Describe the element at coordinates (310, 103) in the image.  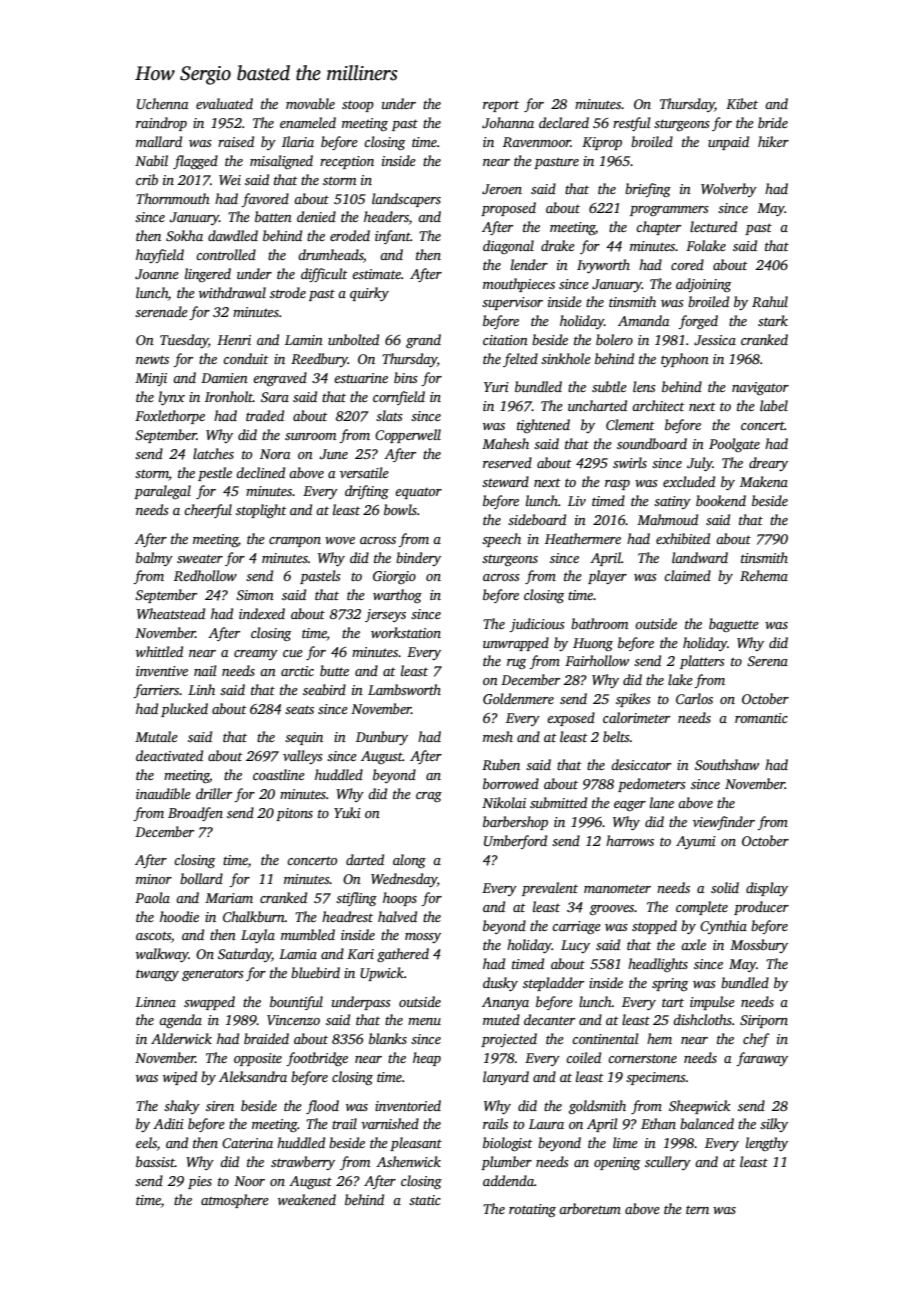
I see `movable` at that location.
